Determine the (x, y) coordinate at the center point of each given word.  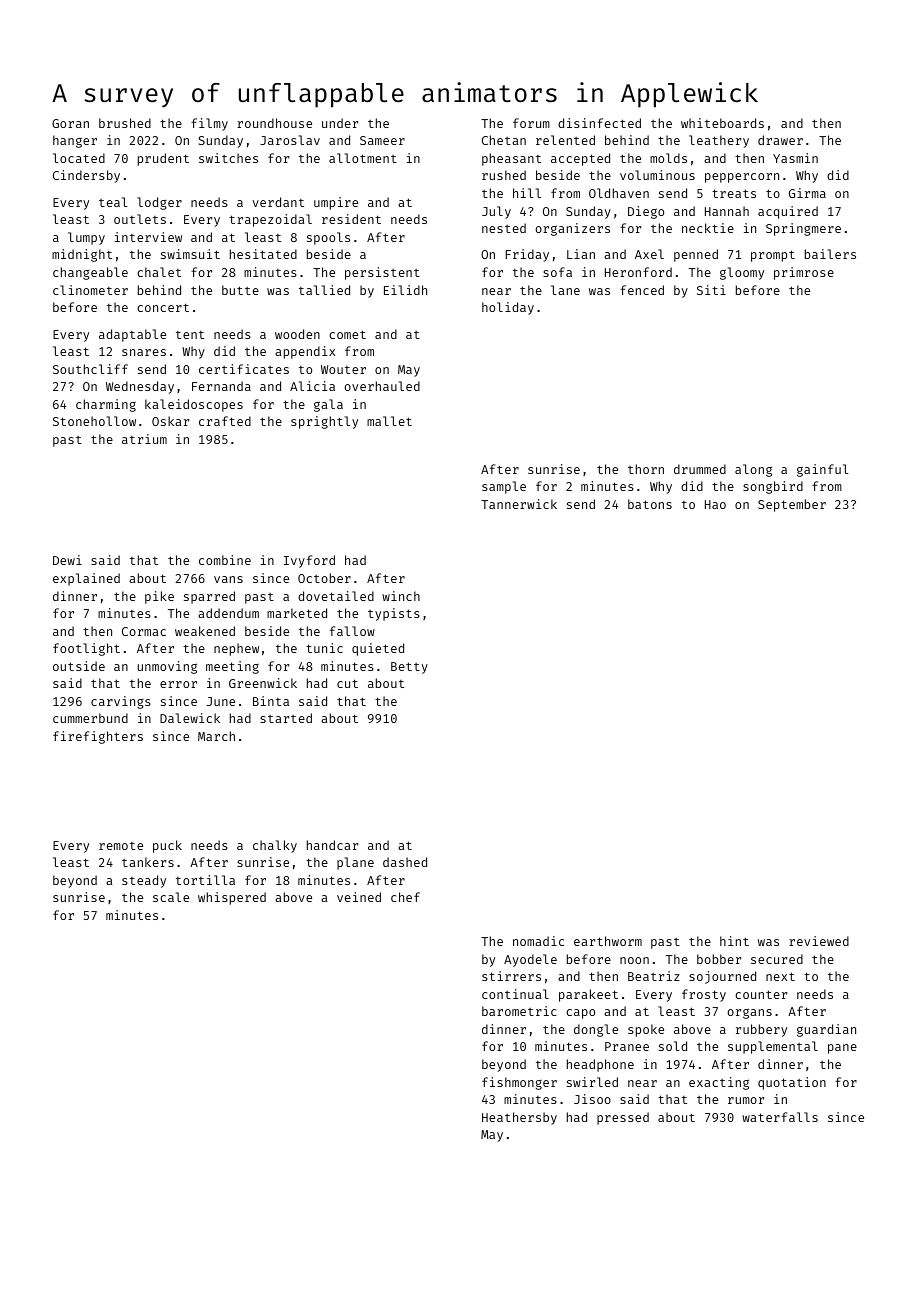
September (792, 505)
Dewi (67, 560)
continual (515, 994)
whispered (232, 898)
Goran (70, 123)
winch (401, 596)
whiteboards (722, 123)
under (340, 123)
